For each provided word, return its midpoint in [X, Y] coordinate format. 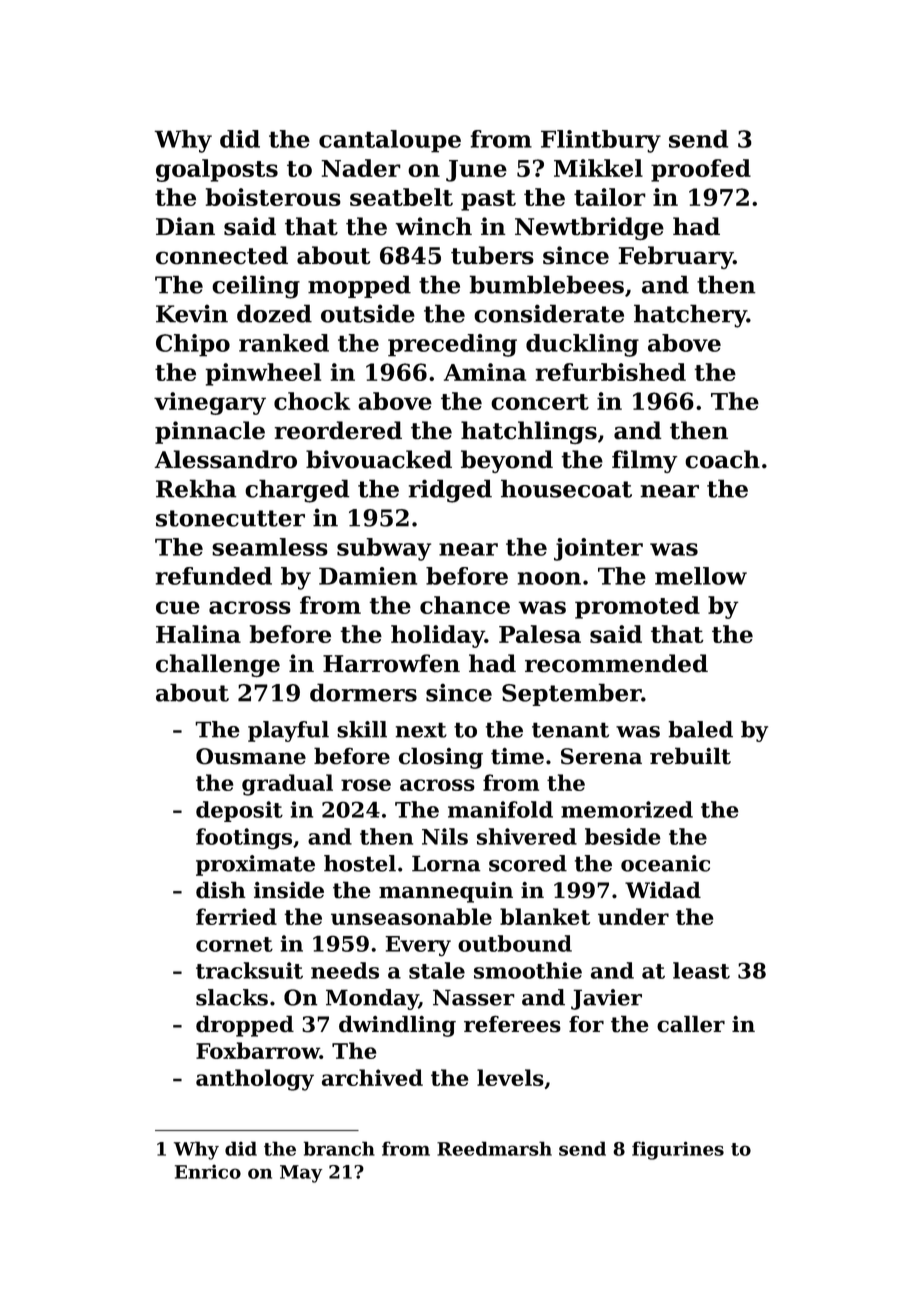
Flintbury [601, 141]
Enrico [208, 1171]
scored [528, 863]
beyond [507, 461]
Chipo [193, 345]
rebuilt [690, 756]
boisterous [273, 197]
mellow [701, 576]
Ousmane [251, 756]
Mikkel [598, 168]
